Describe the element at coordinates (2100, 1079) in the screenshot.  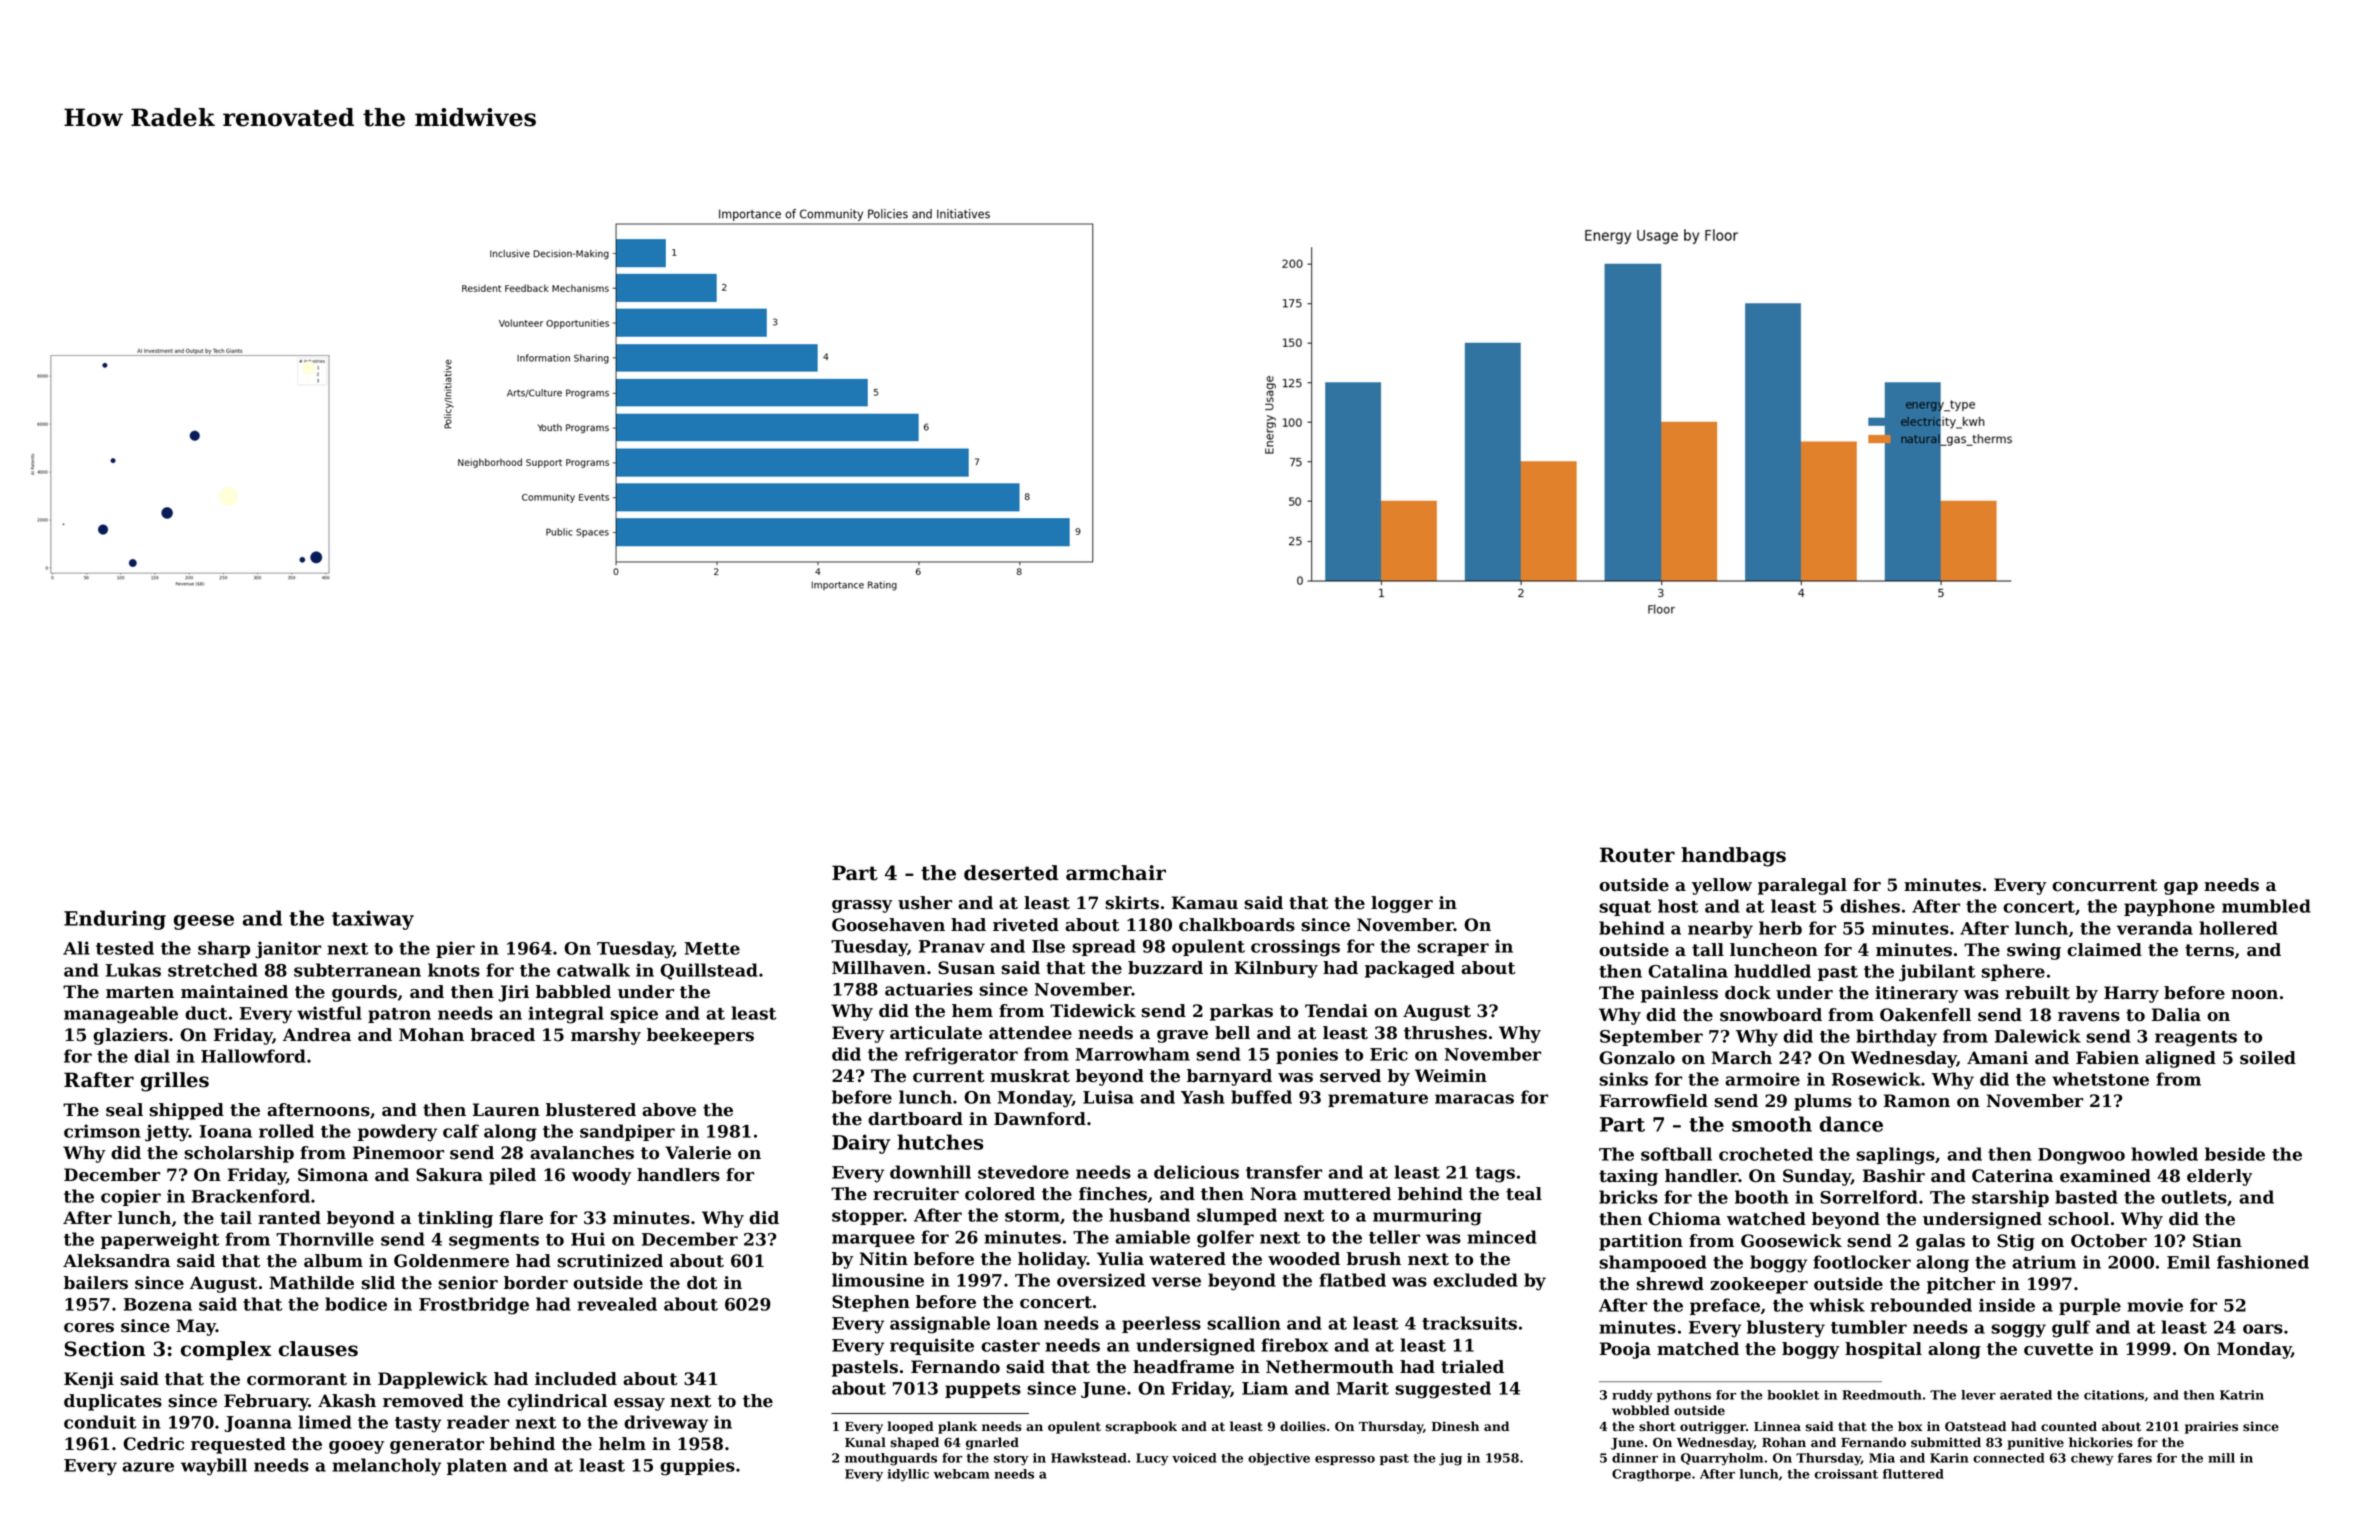
I see `whetstone` at that location.
